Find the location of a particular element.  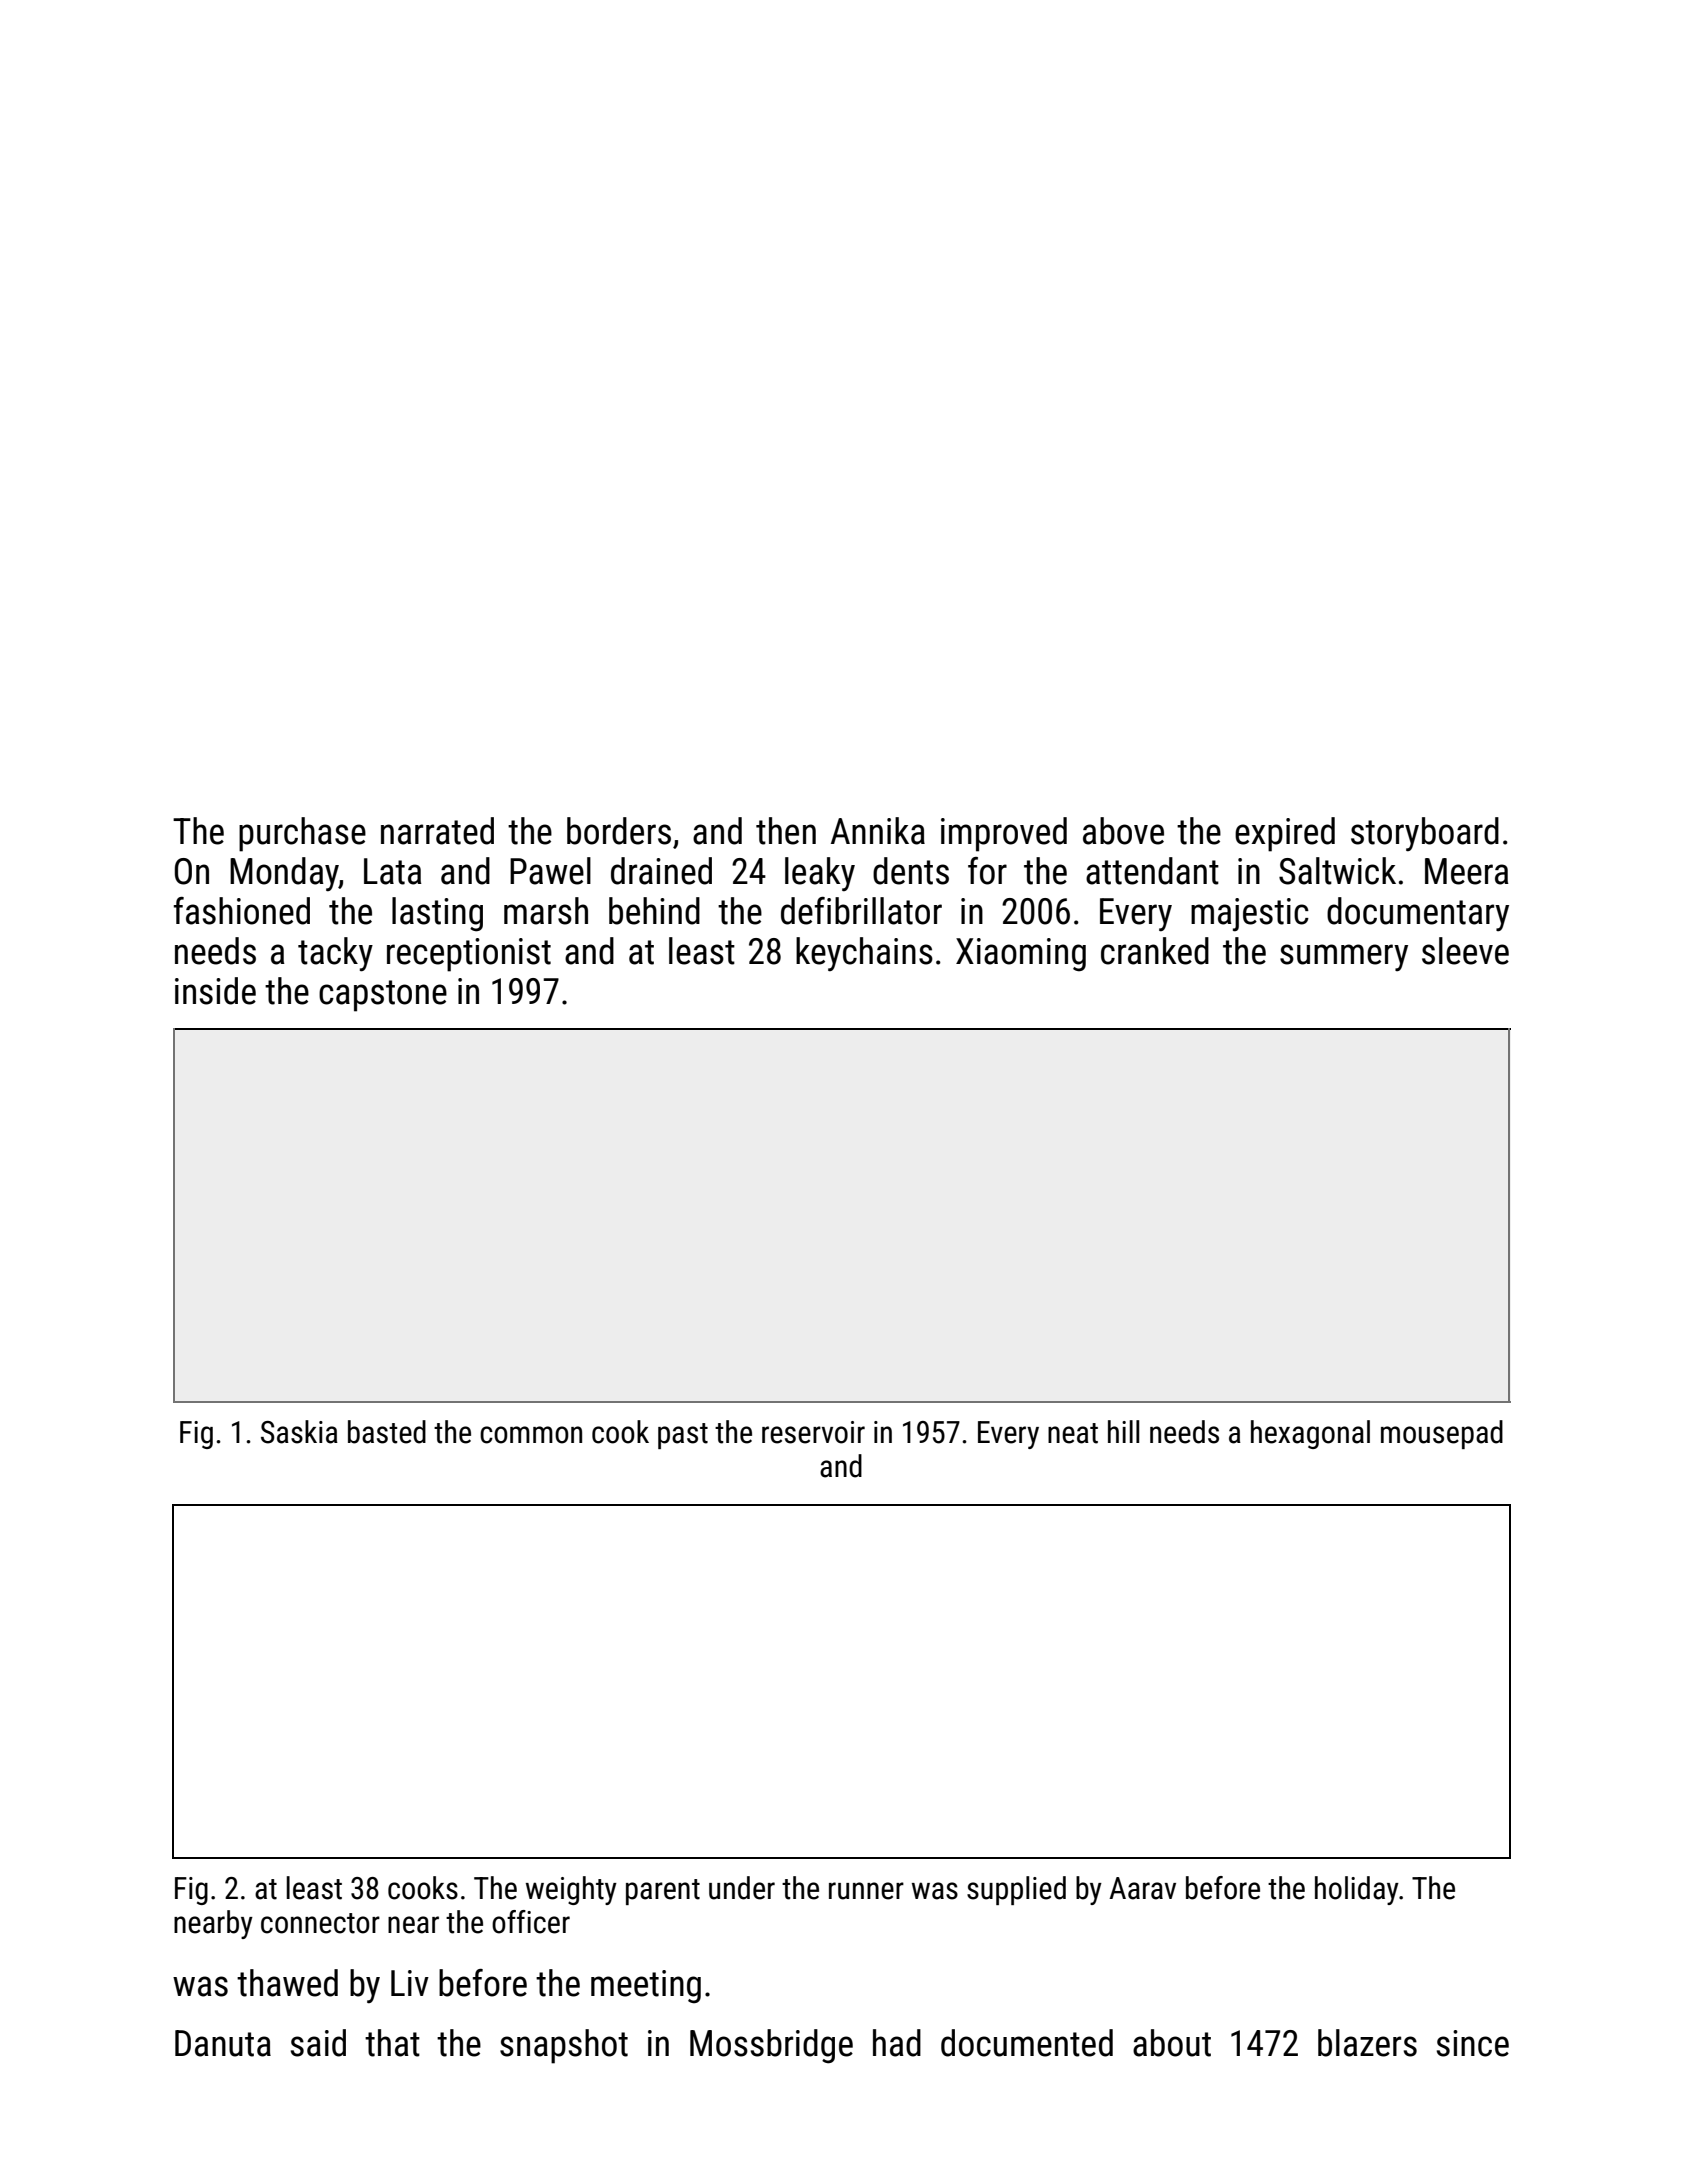

Aarav is located at coordinates (1142, 1888).
